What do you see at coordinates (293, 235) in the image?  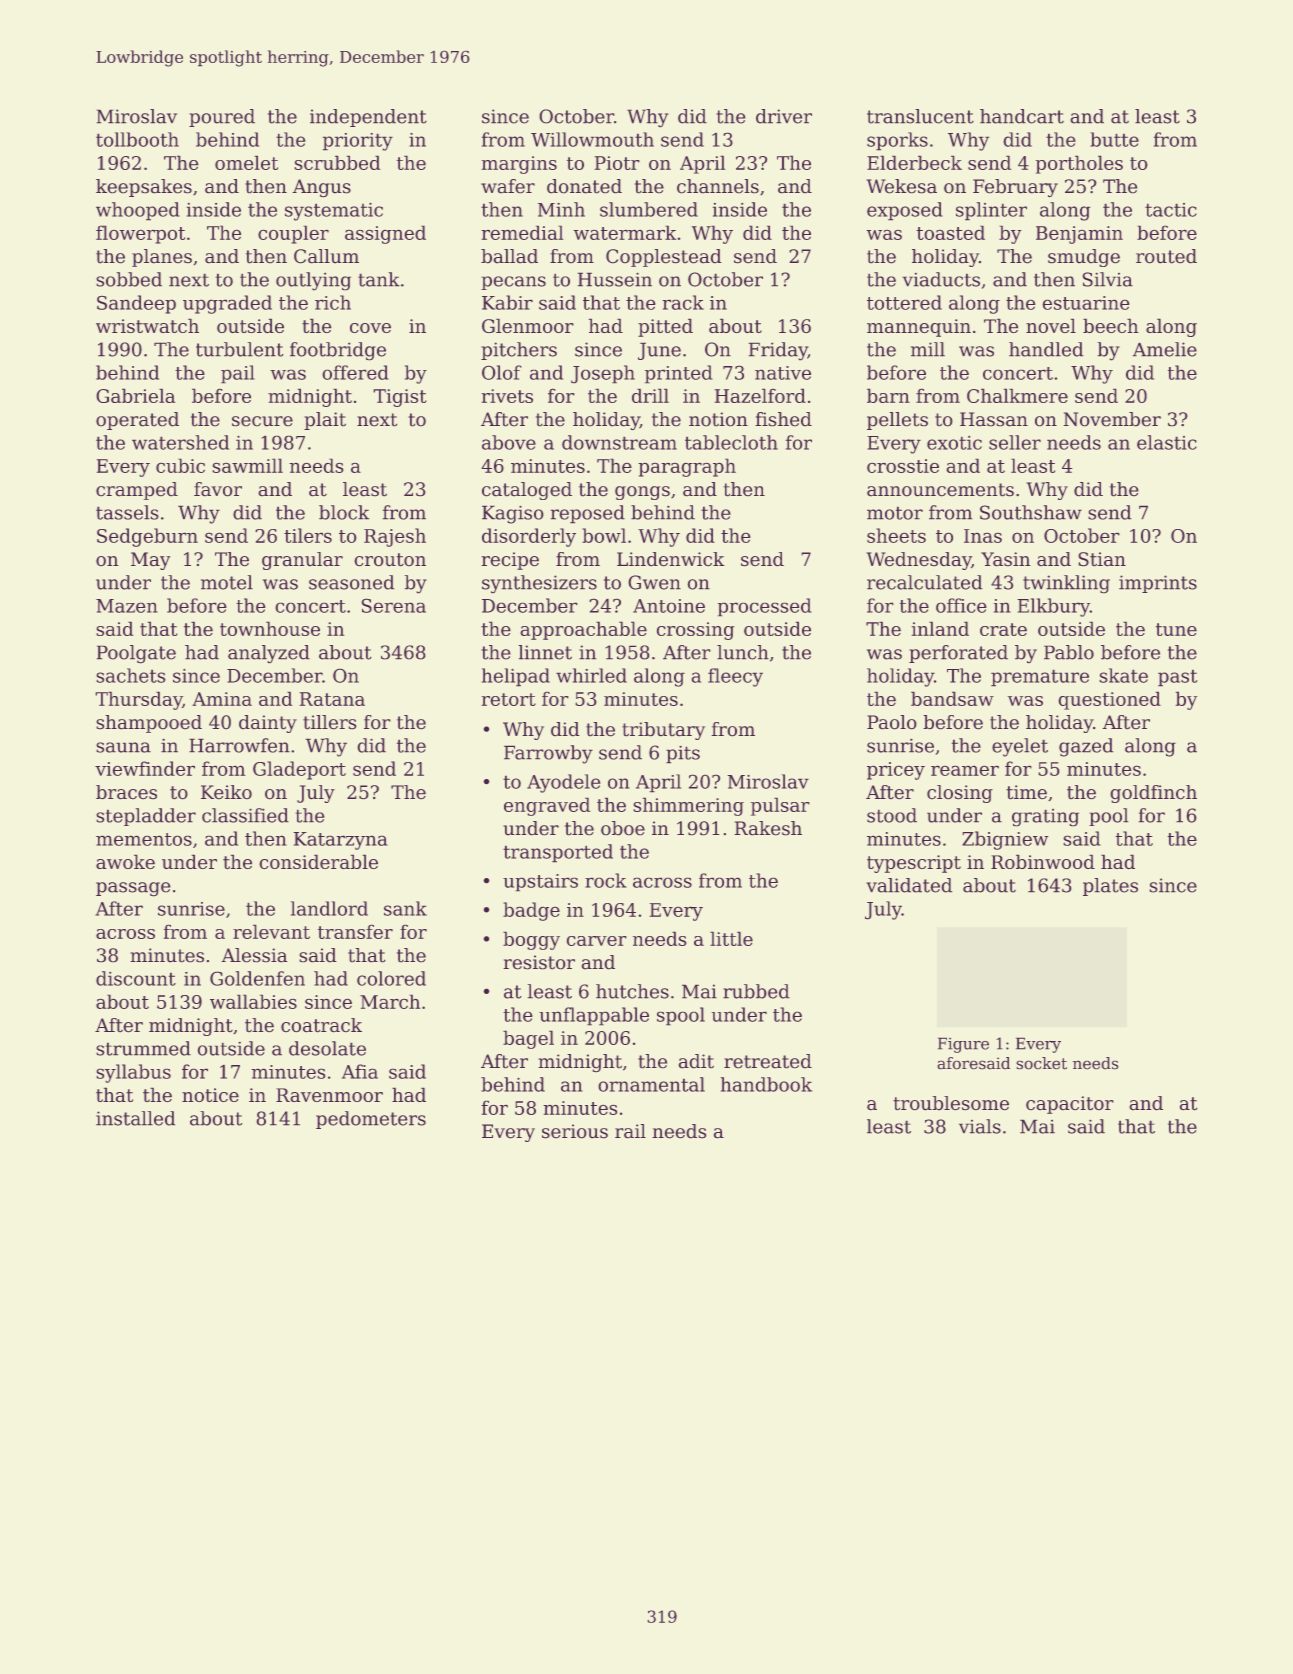 I see `coupler` at bounding box center [293, 235].
